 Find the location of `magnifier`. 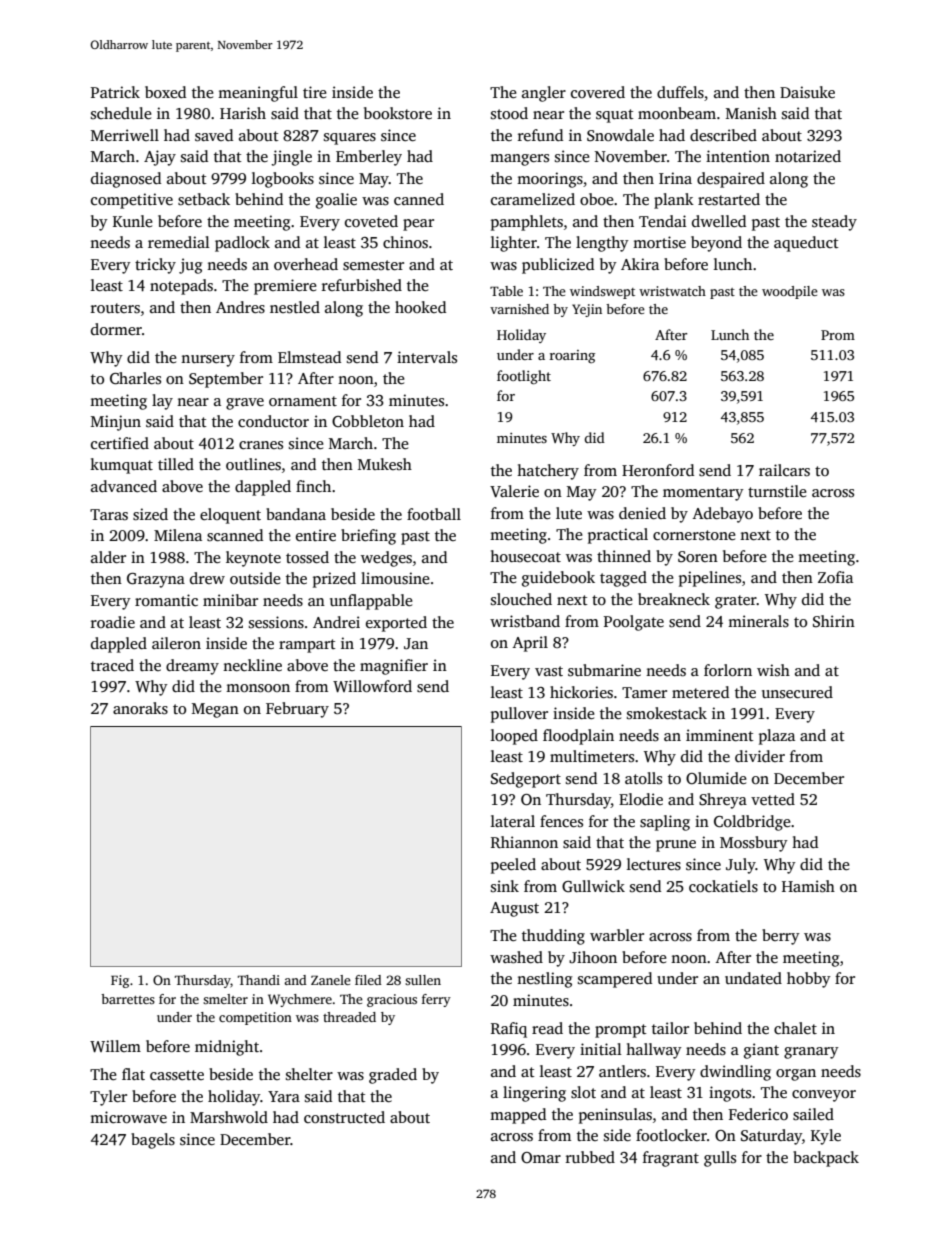

magnifier is located at coordinates (394, 667).
